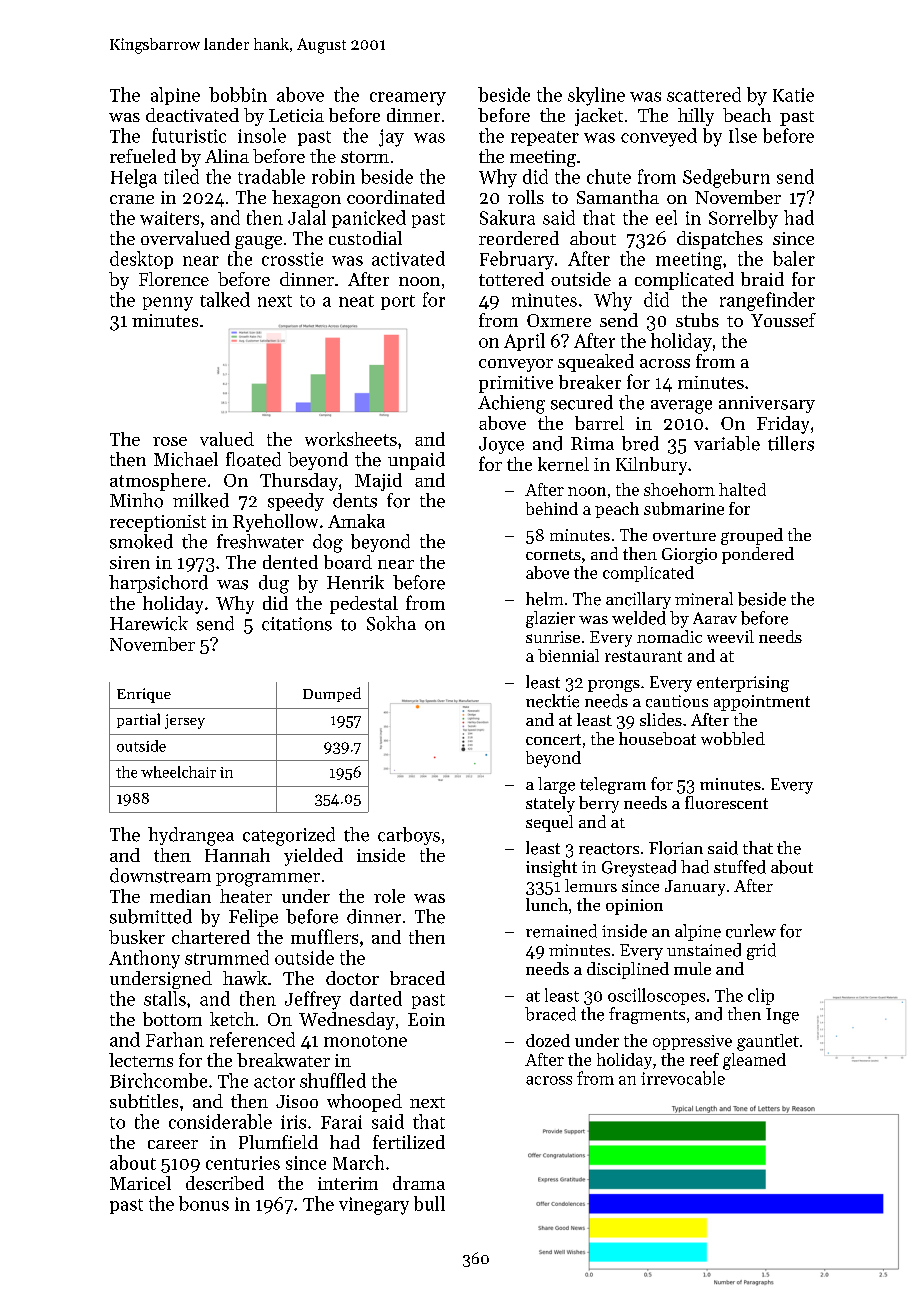 The height and width of the screenshot is (1308, 924). I want to click on stately, so click(550, 804).
